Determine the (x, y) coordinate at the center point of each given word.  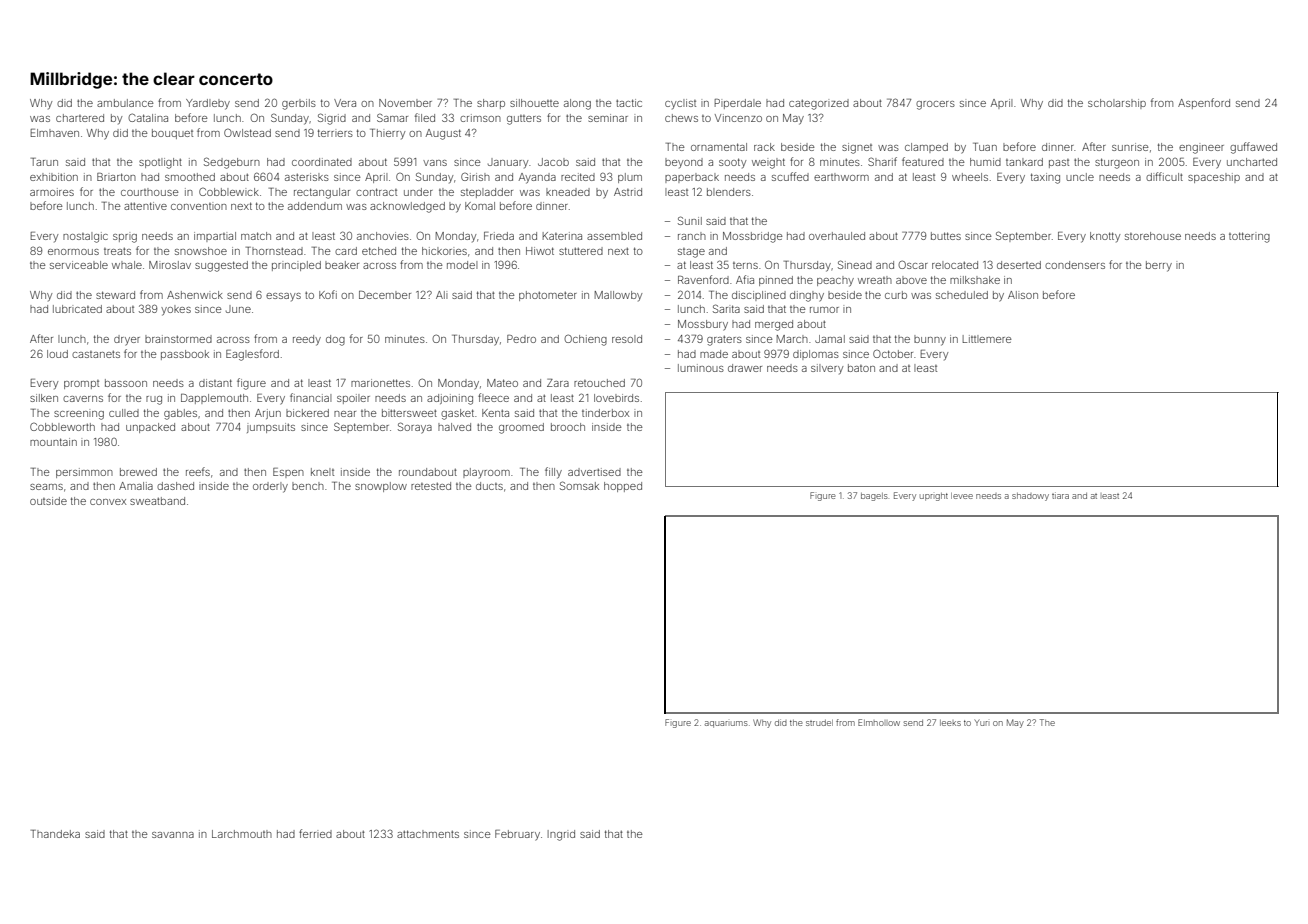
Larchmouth (242, 834)
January (508, 163)
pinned (776, 281)
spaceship (1214, 178)
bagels (874, 497)
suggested (221, 266)
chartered (80, 118)
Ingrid (561, 835)
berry (1159, 266)
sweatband (157, 501)
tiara (1060, 495)
